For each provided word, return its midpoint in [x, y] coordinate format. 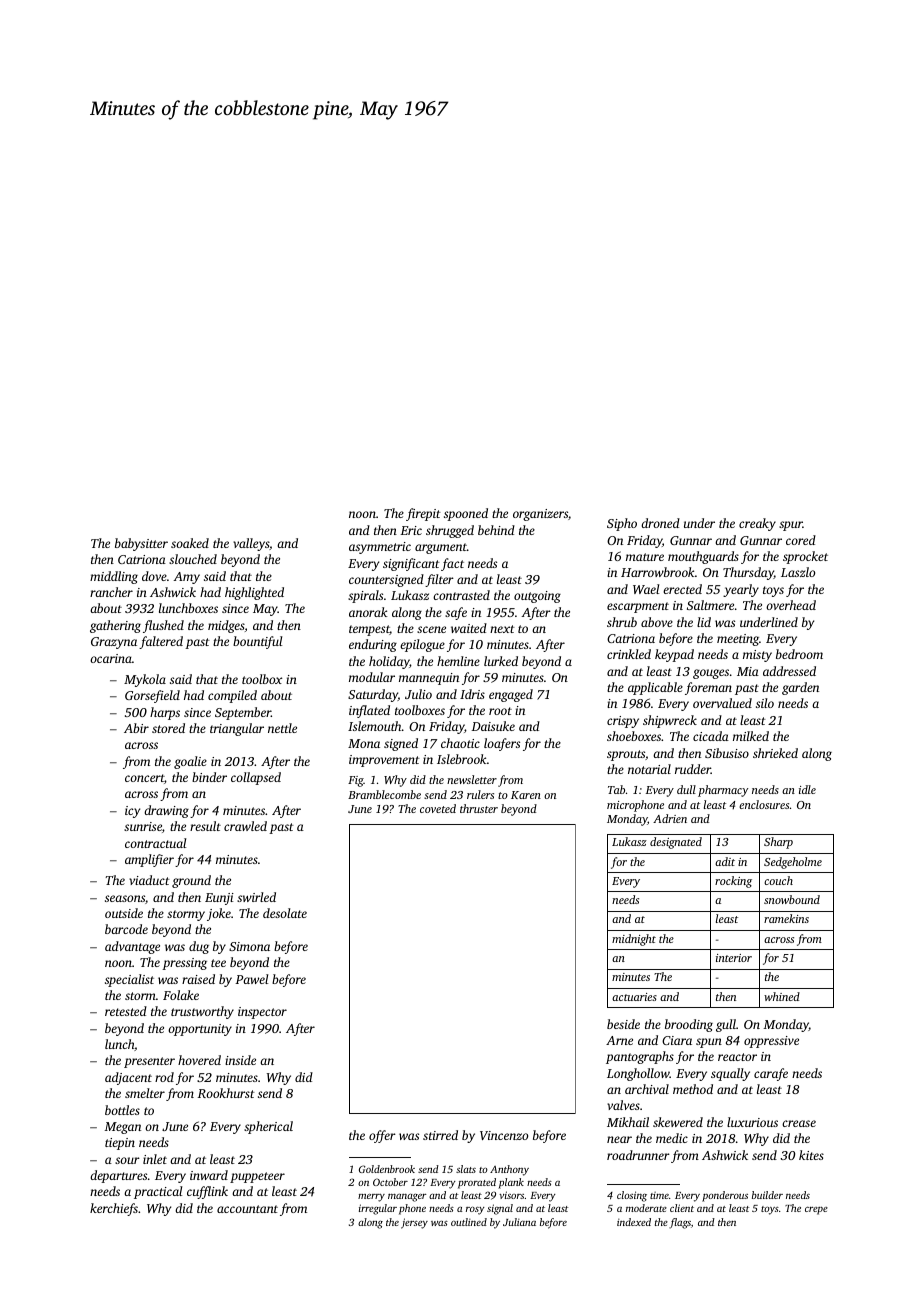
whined [782, 996]
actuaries [634, 997]
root [500, 711]
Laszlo [798, 572]
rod [164, 1077]
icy [132, 812]
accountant [247, 1209]
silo [765, 703]
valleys [251, 544]
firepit [423, 514]
